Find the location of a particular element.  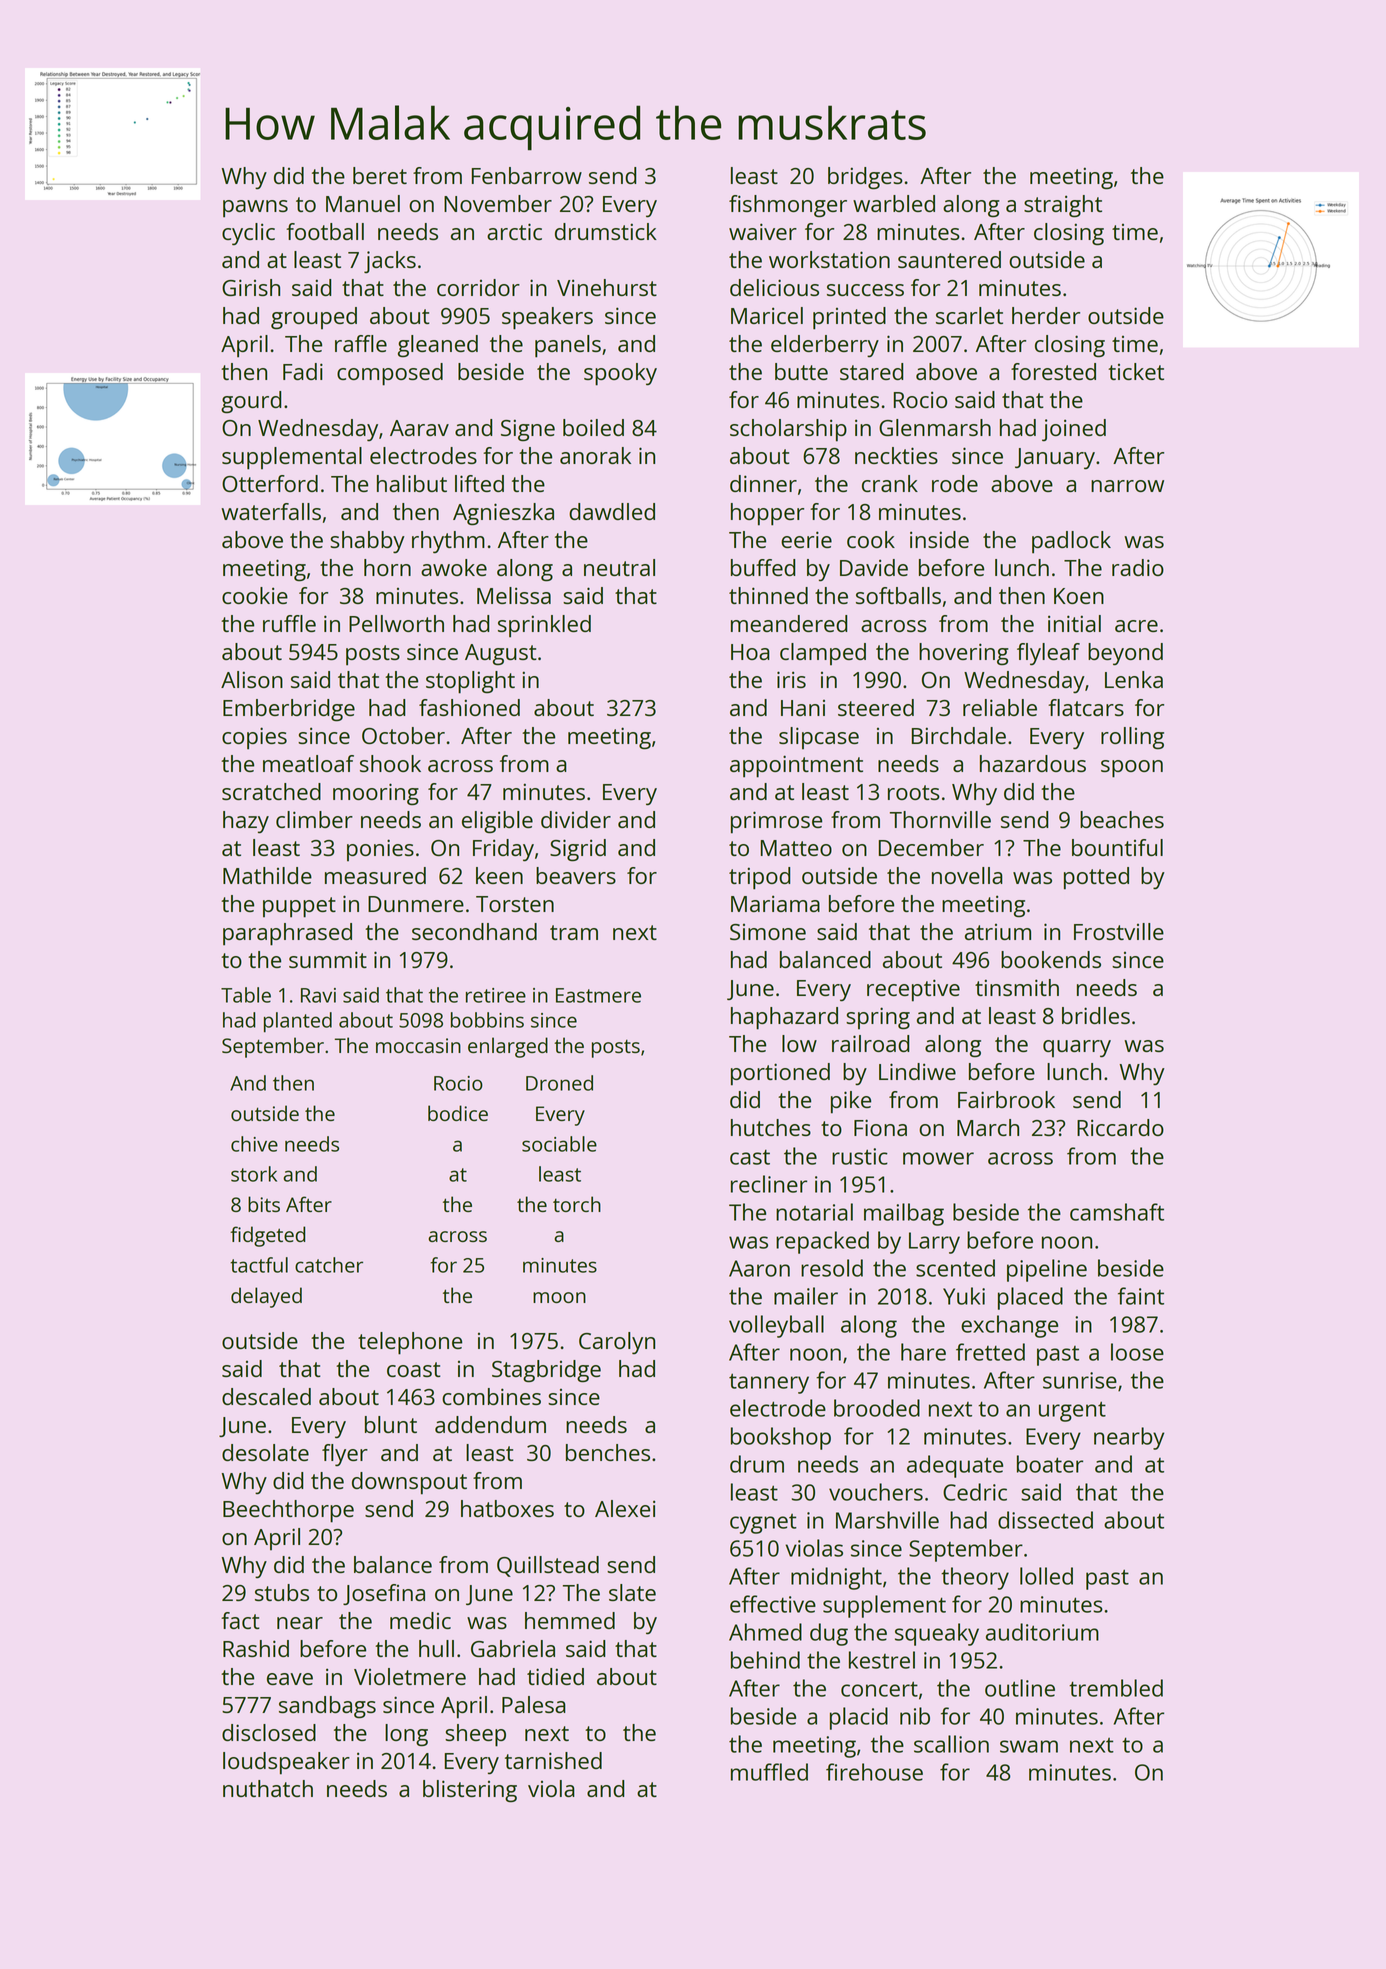

loudspeaker is located at coordinates (286, 1763).
